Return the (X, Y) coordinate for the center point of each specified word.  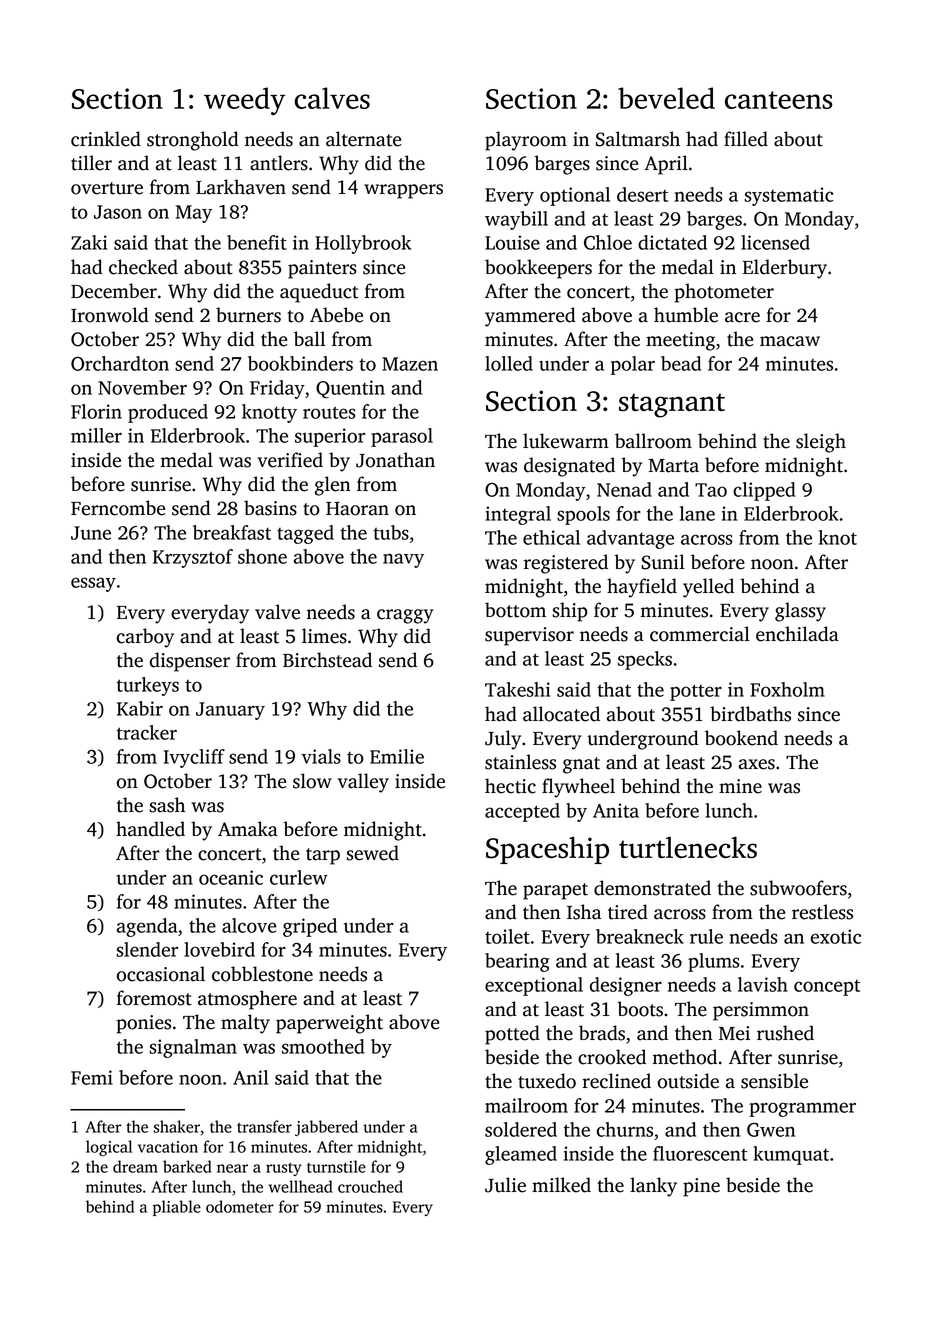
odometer (240, 1206)
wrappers (403, 191)
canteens (779, 100)
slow (312, 781)
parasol (402, 437)
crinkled (106, 139)
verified (290, 460)
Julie (505, 1185)
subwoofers (798, 888)
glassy (800, 612)
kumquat (791, 1155)
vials (321, 756)
